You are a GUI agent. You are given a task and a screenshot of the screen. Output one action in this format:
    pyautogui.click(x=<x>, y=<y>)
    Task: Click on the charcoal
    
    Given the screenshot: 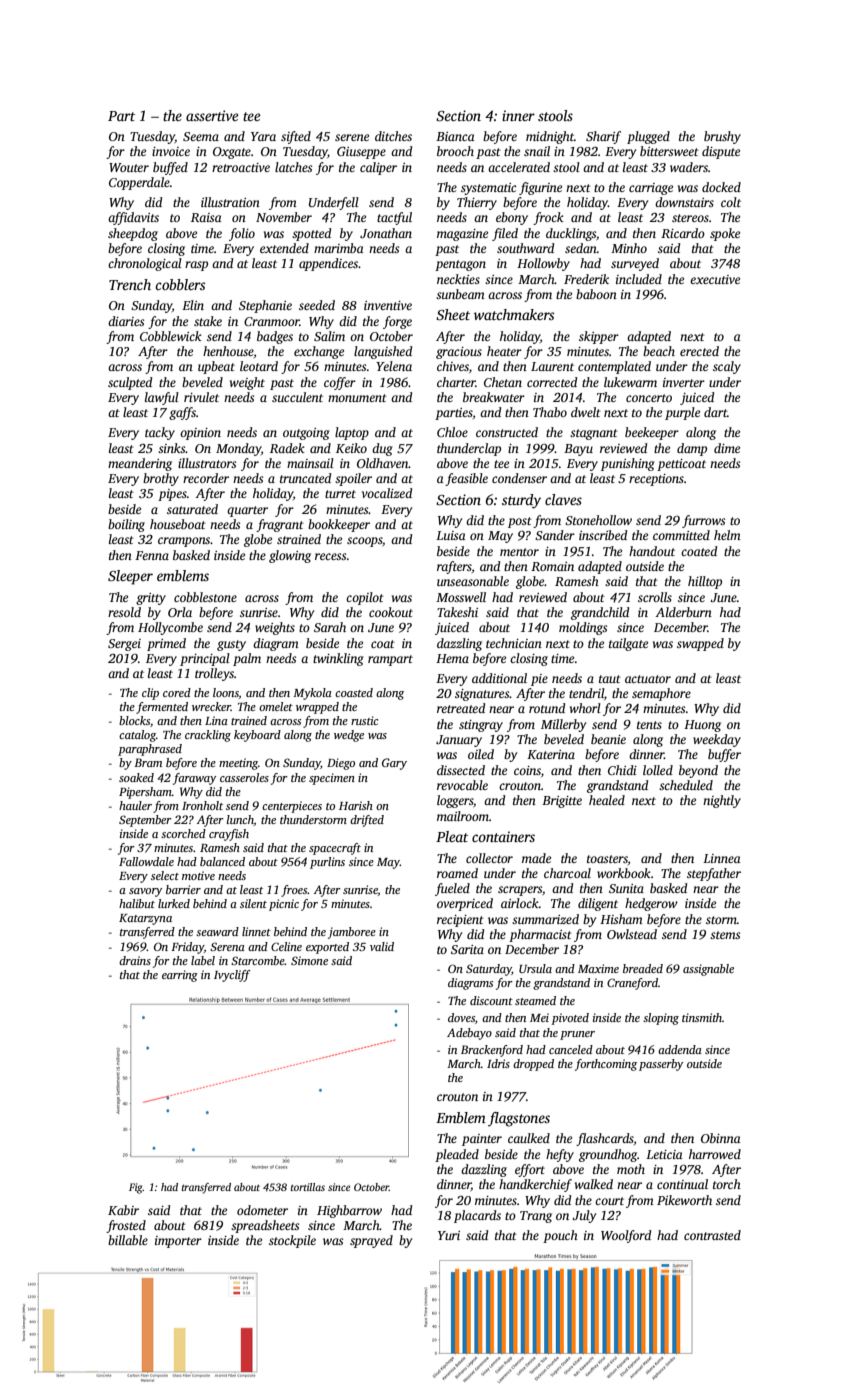 What is the action you would take?
    pyautogui.click(x=567, y=873)
